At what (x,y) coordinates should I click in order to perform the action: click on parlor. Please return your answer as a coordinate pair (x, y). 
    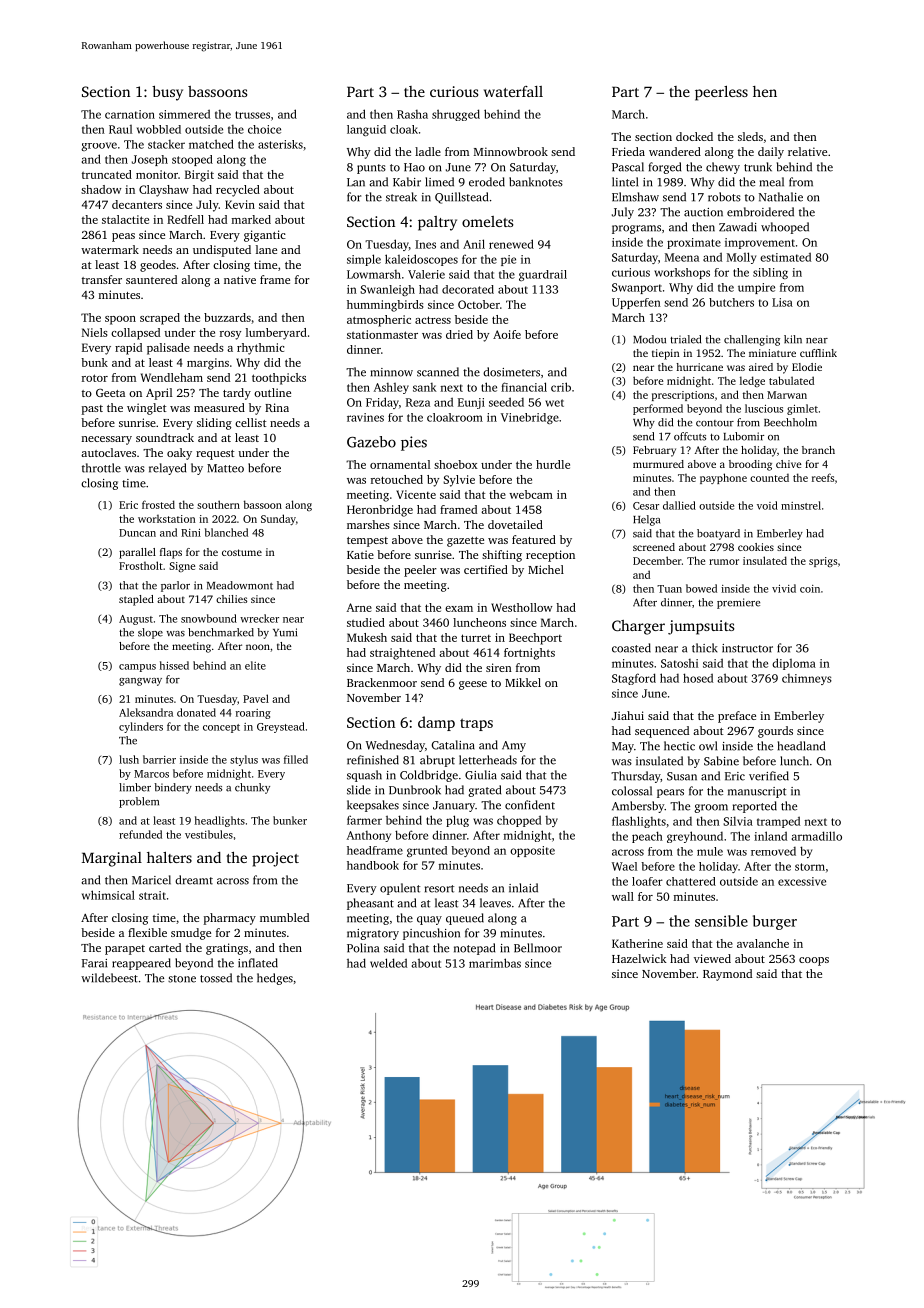
    Looking at the image, I should click on (175, 586).
